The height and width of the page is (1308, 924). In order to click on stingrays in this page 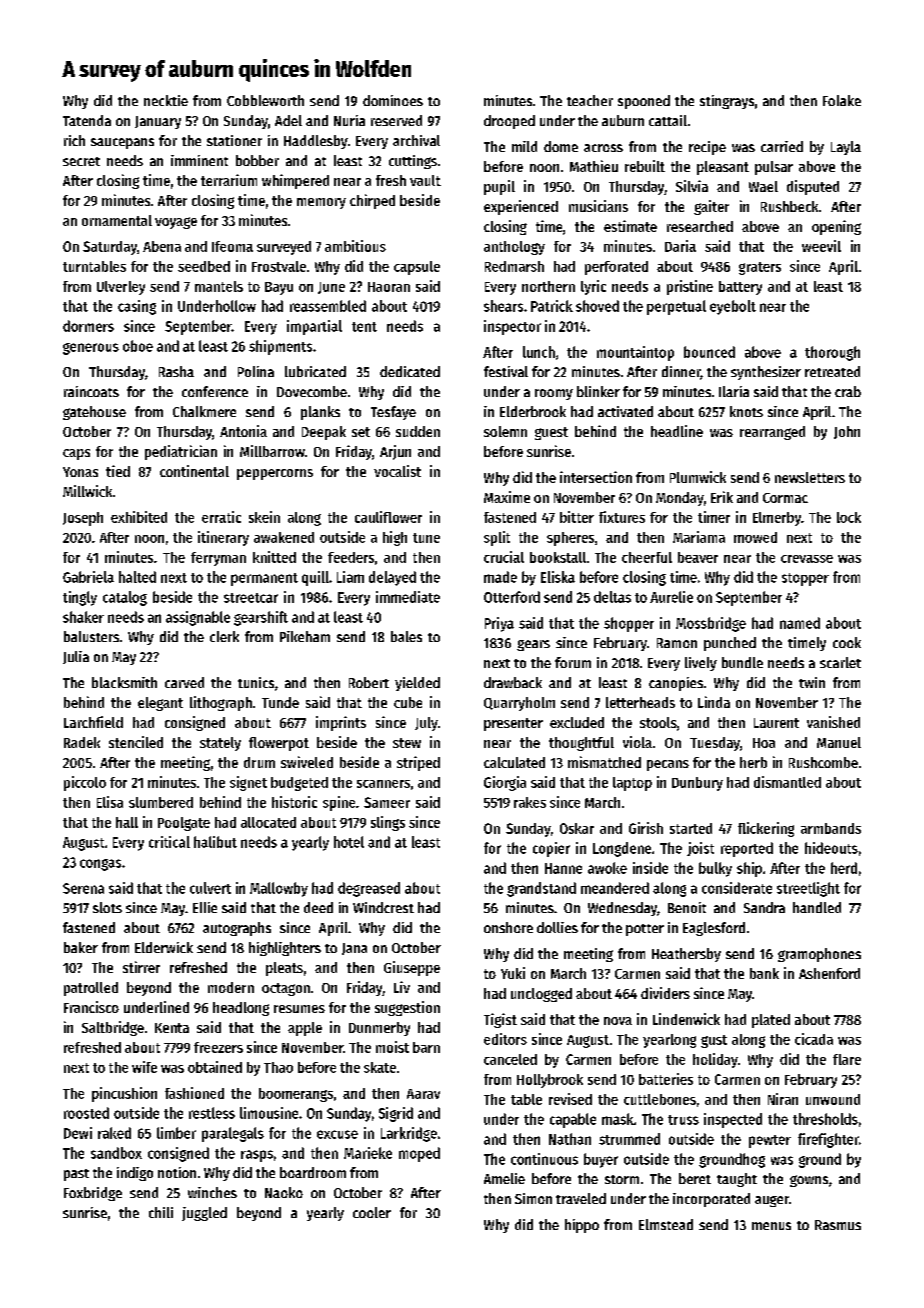, I will do `click(727, 102)`.
